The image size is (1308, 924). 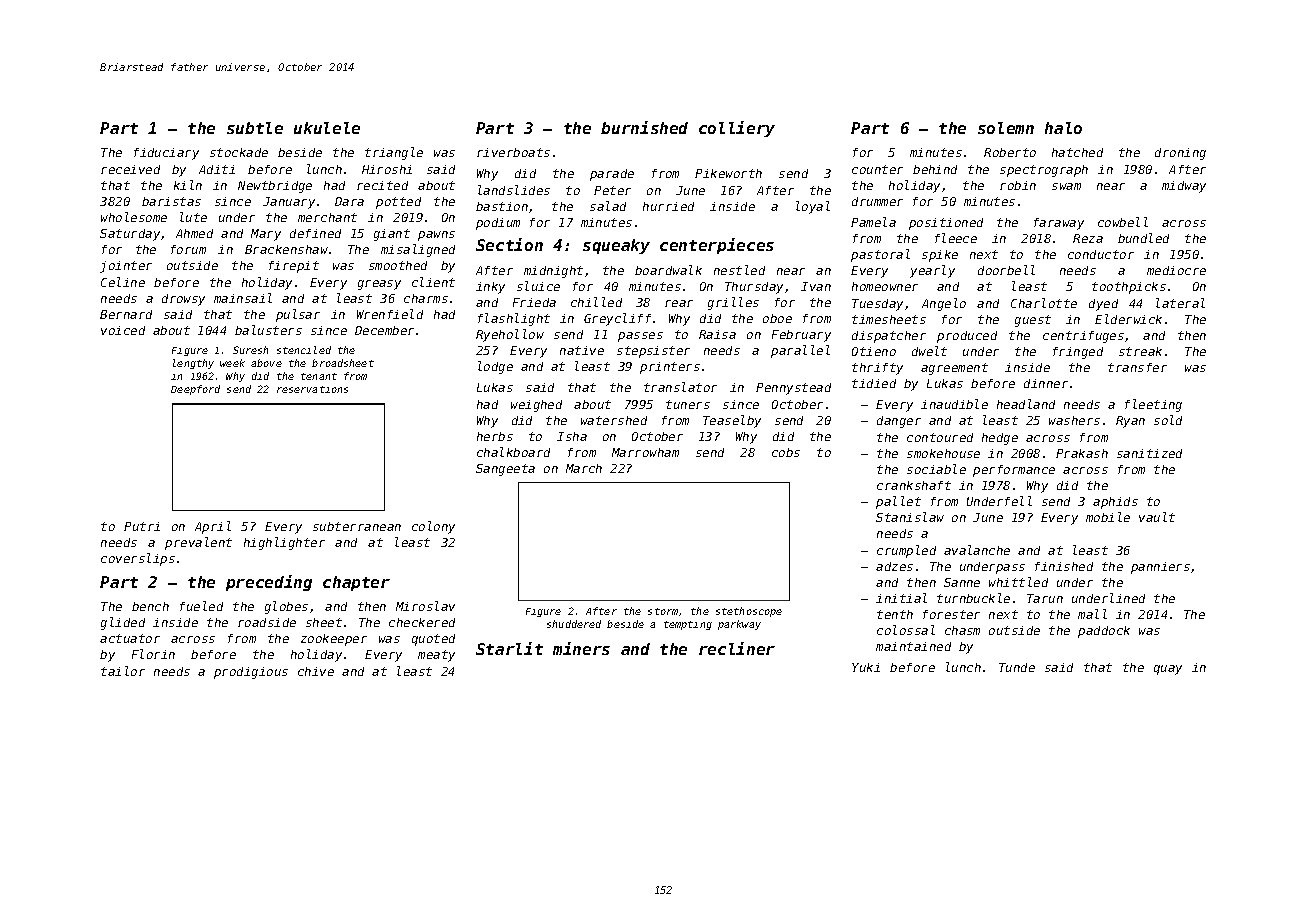 What do you see at coordinates (251, 673) in the page?
I see `prodigious` at bounding box center [251, 673].
